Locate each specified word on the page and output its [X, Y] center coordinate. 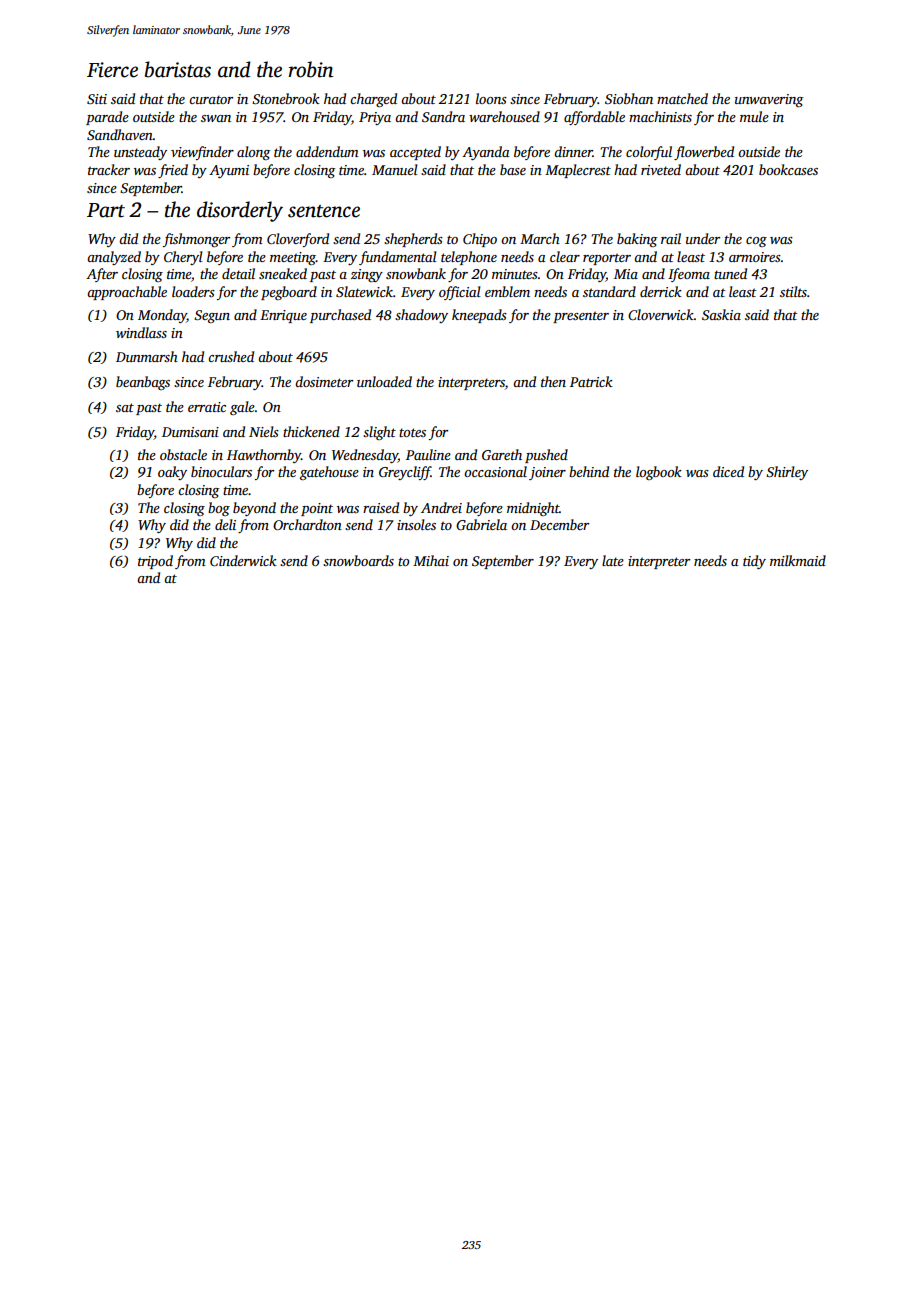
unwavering [769, 100]
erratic [207, 407]
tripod [155, 562]
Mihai [431, 560]
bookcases [788, 169]
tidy [754, 562]
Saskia [721, 314]
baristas [178, 69]
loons [491, 98]
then [553, 381]
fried [173, 171]
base [513, 169]
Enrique [283, 316]
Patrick [591, 381]
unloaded [384, 381]
